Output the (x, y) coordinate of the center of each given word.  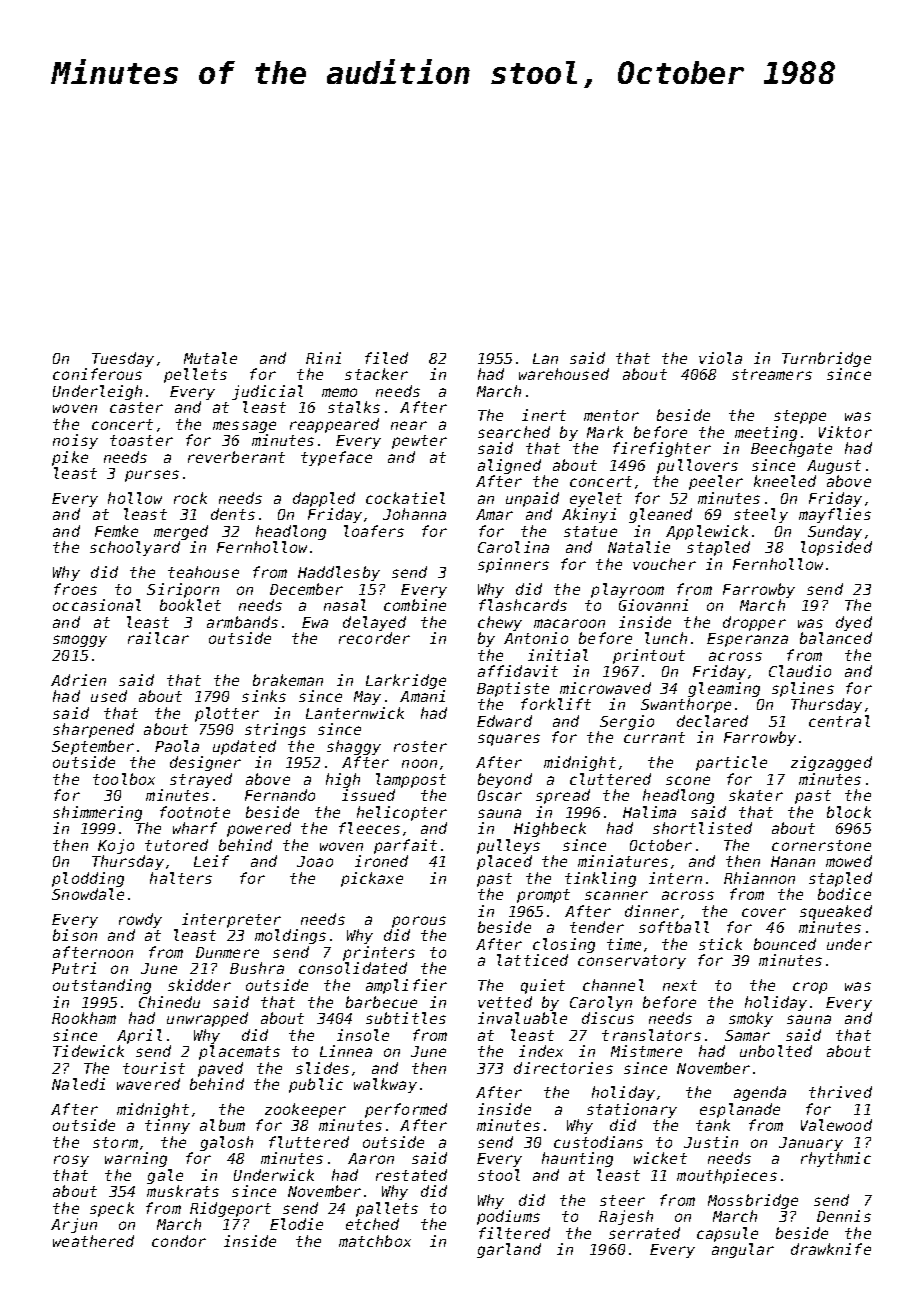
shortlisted (702, 828)
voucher (664, 564)
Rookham (84, 1018)
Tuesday (123, 359)
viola (720, 358)
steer (622, 1200)
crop (810, 988)
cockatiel (405, 498)
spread (563, 796)
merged (181, 532)
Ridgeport (230, 1209)
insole (363, 1035)
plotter (227, 714)
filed (386, 358)
